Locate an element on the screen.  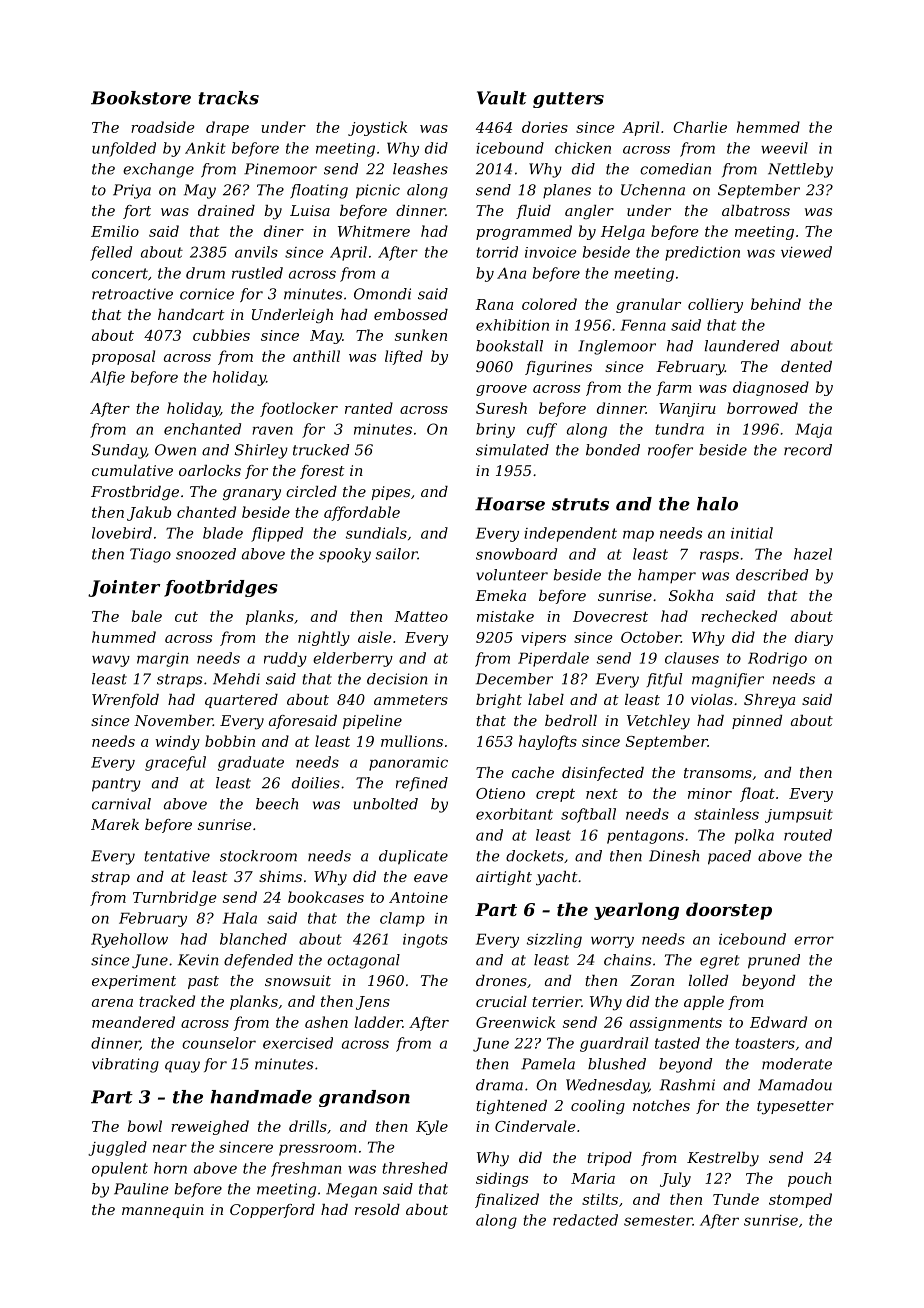
error is located at coordinates (814, 940).
